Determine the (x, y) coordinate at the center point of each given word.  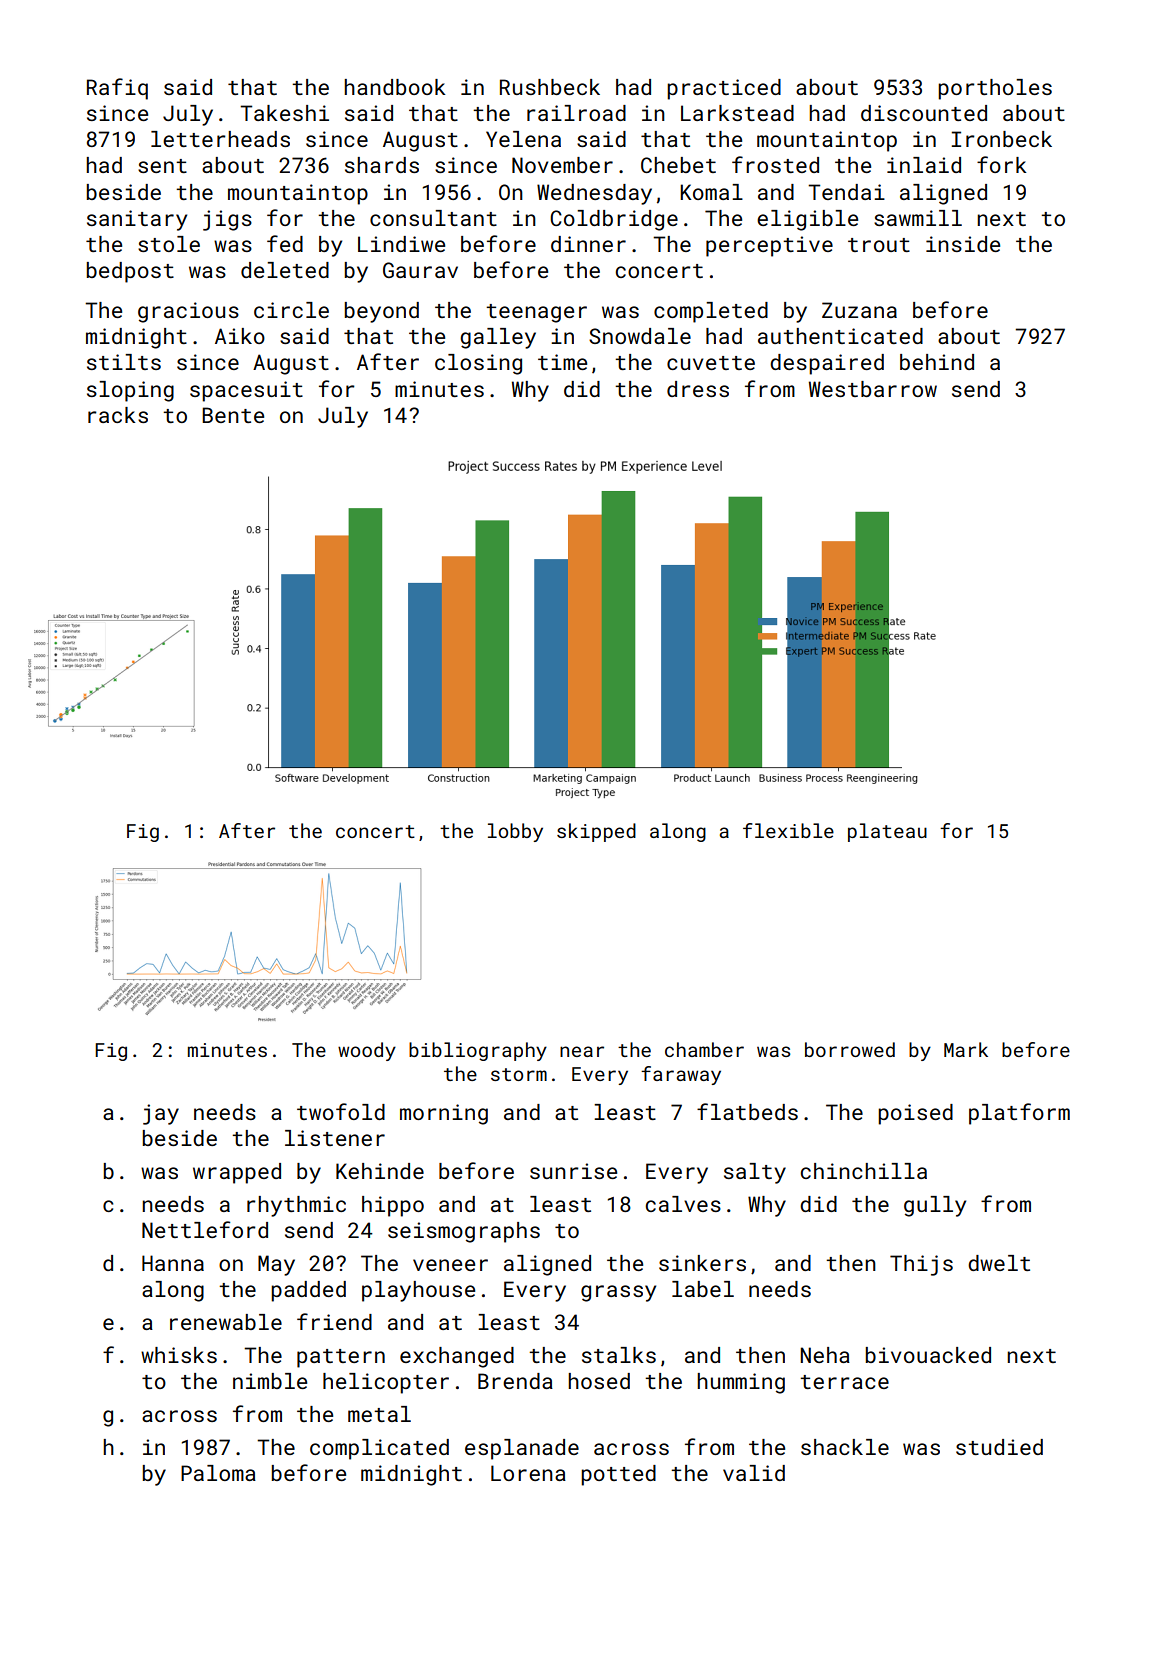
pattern (341, 1358)
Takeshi (284, 113)
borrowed (850, 1049)
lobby (515, 832)
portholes (995, 89)
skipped (596, 832)
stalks (619, 1355)
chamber (704, 1049)
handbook (395, 87)
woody (367, 1051)
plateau (887, 832)
